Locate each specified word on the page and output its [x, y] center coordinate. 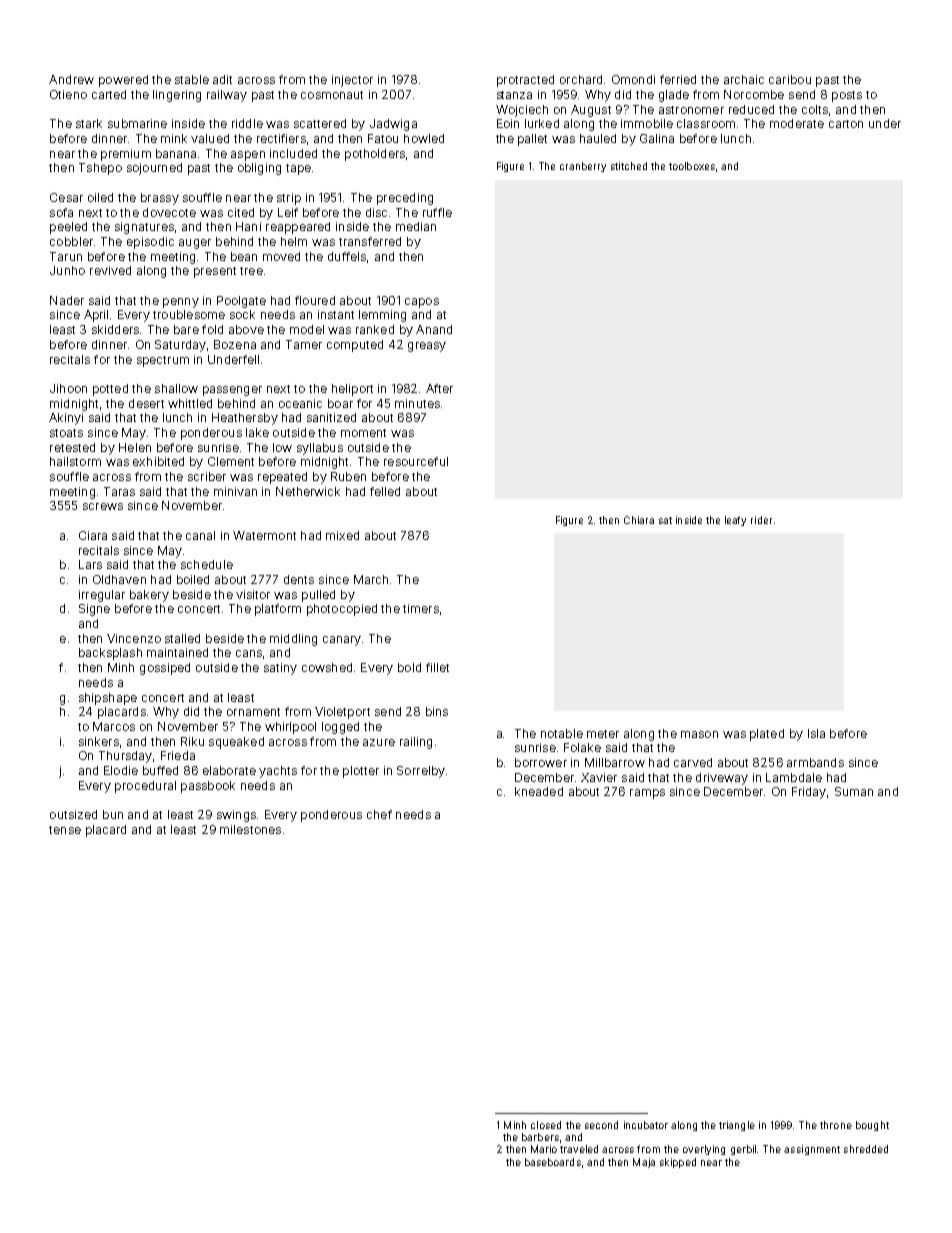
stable [192, 79]
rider [761, 520]
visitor [253, 594]
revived [110, 270]
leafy [735, 521]
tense [65, 830]
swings [236, 816]
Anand [434, 329]
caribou [790, 79]
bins [437, 711]
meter [603, 734]
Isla [816, 733]
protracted [525, 81]
